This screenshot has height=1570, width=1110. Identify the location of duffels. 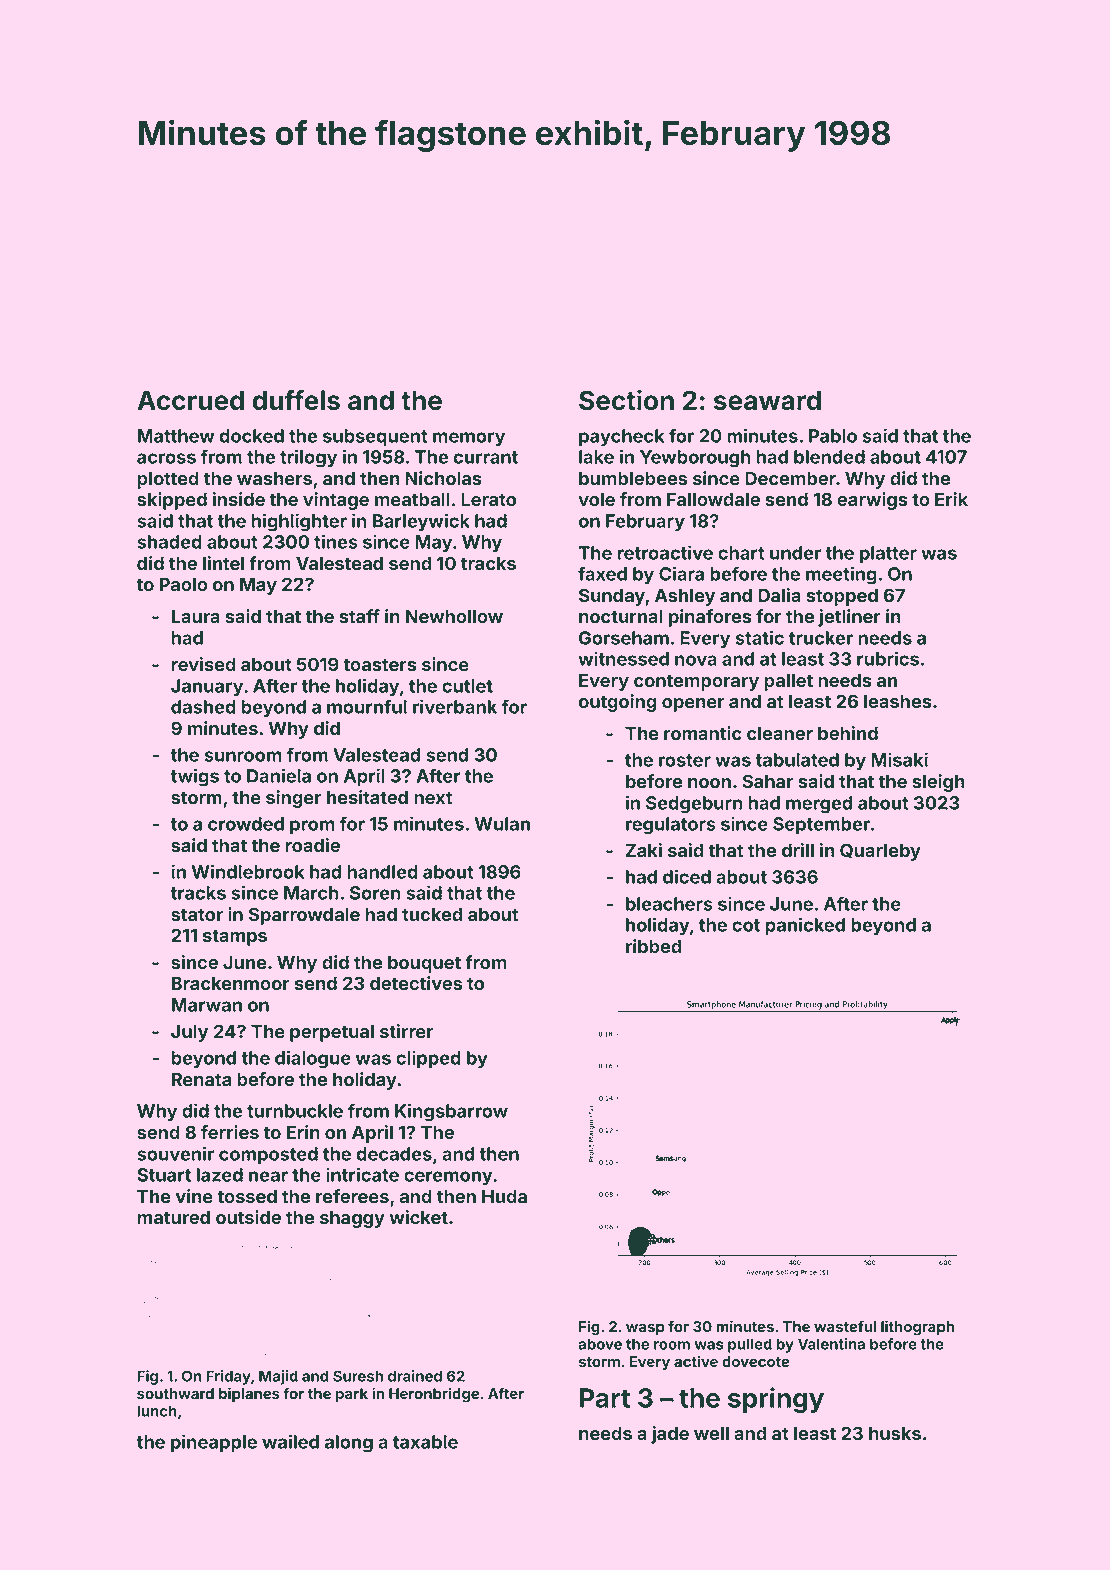
(296, 400).
